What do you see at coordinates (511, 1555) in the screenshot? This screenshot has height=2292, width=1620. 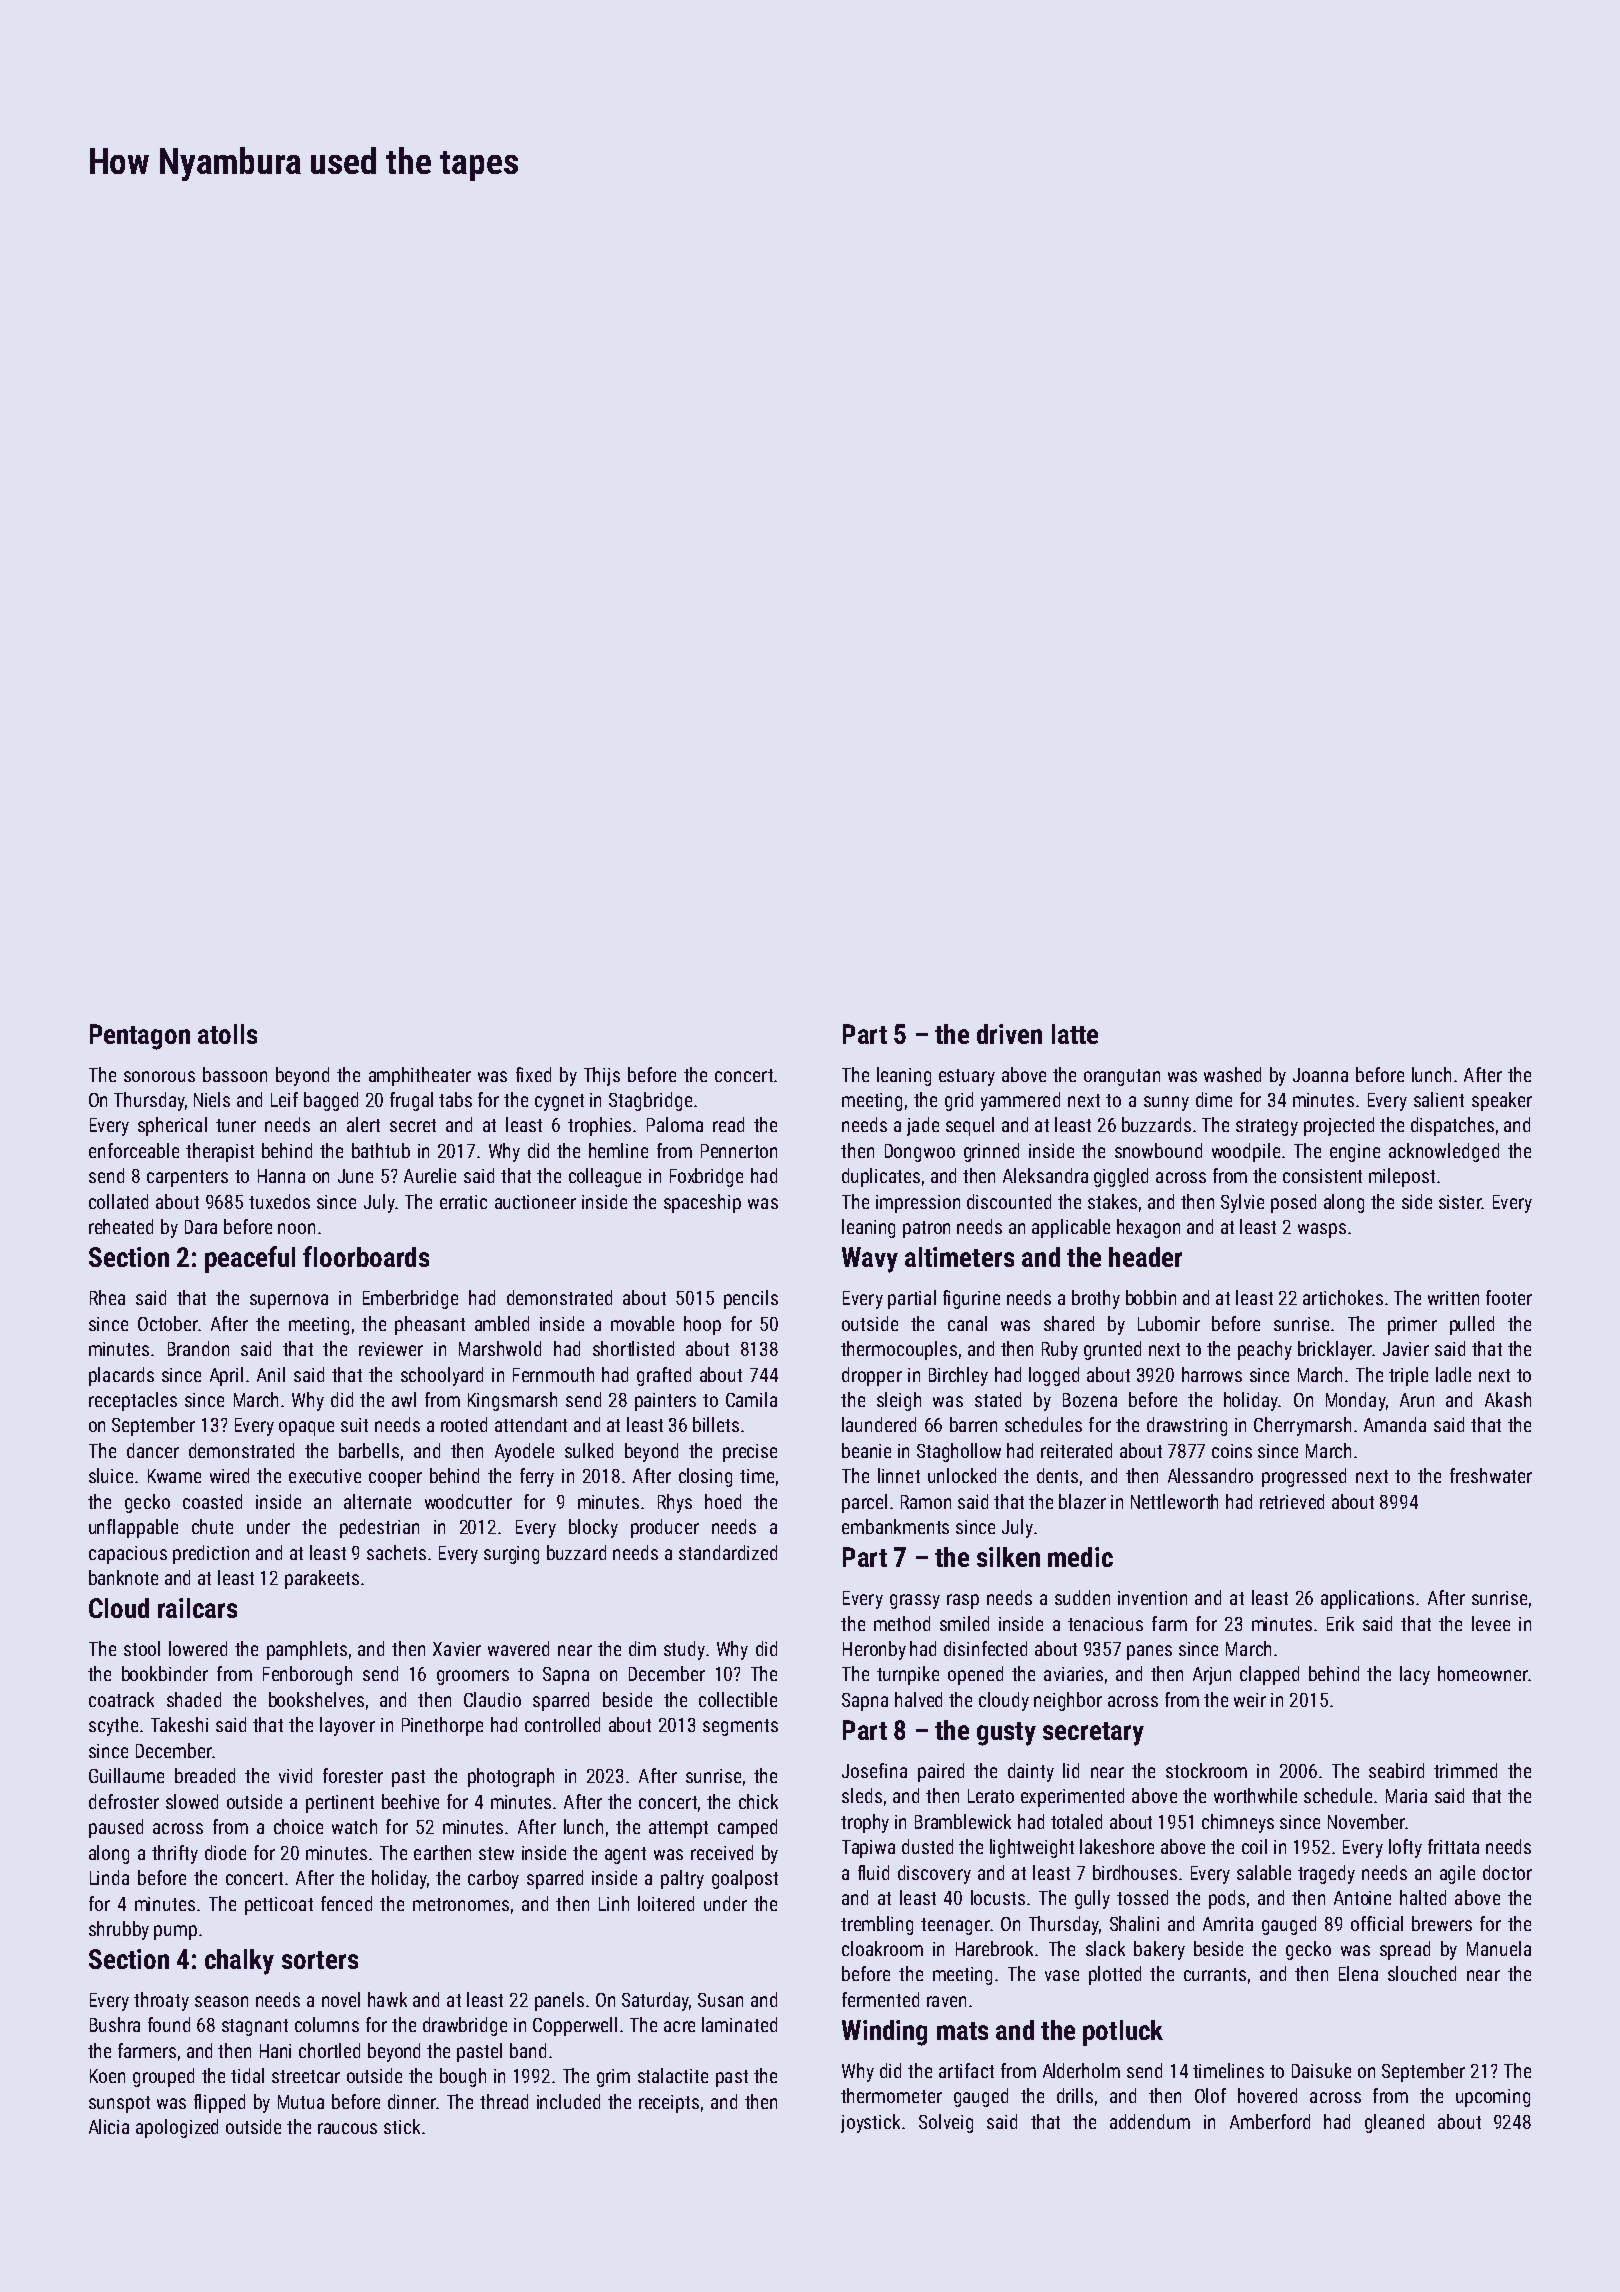 I see `surging` at bounding box center [511, 1555].
